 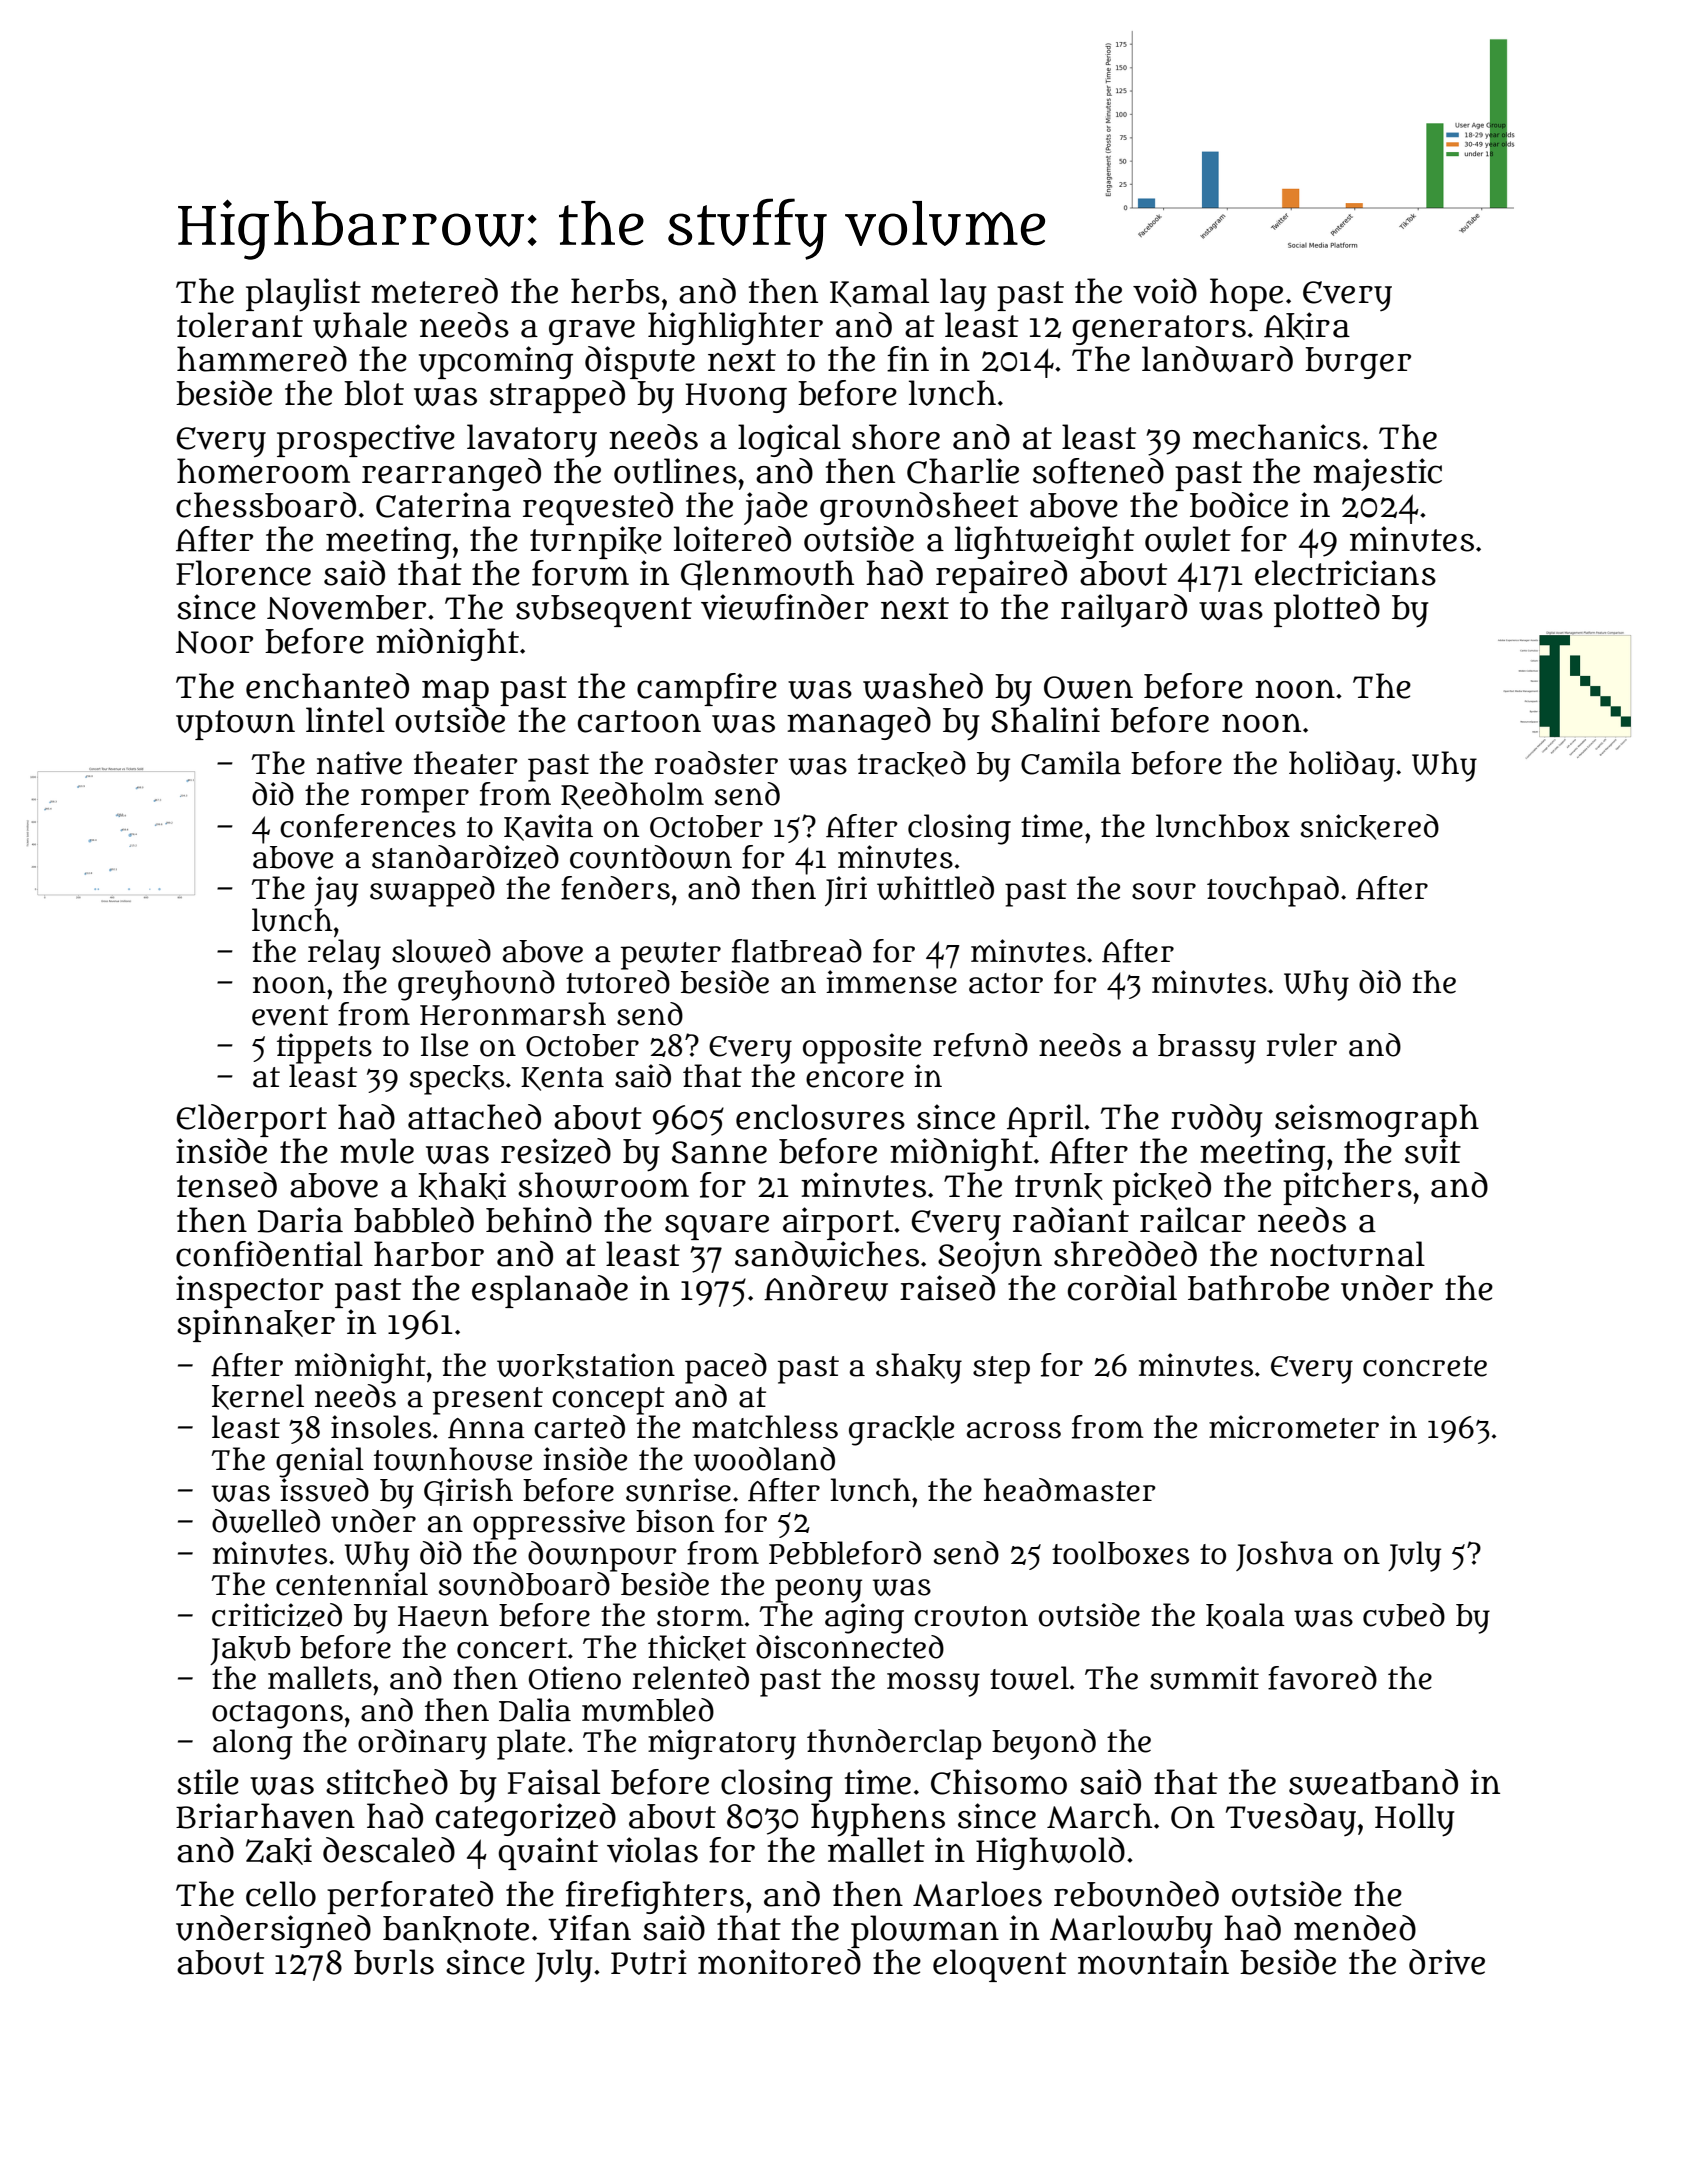 What do you see at coordinates (784, 607) in the screenshot?
I see `viewfinder` at bounding box center [784, 607].
